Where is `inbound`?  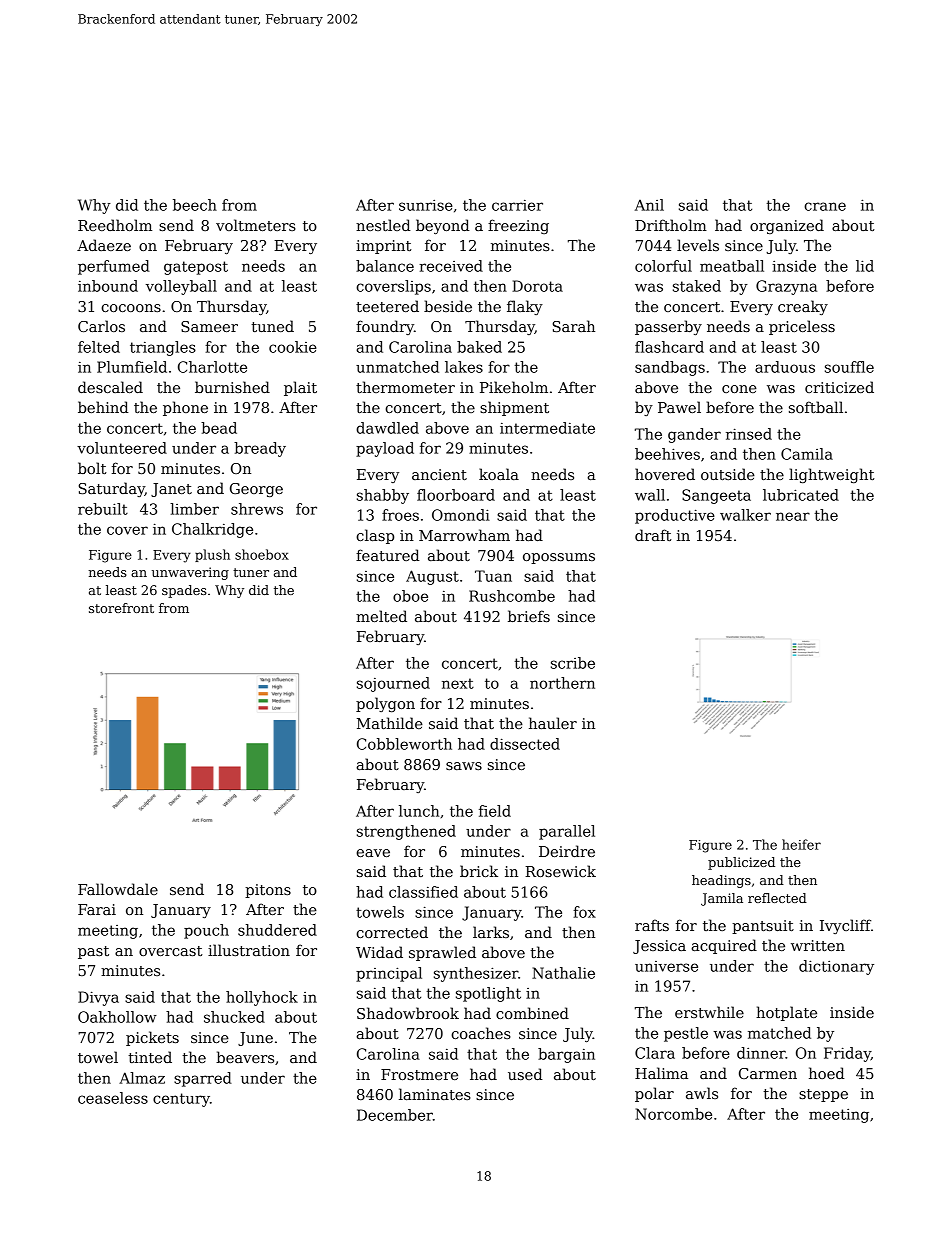 inbound is located at coordinates (108, 286).
